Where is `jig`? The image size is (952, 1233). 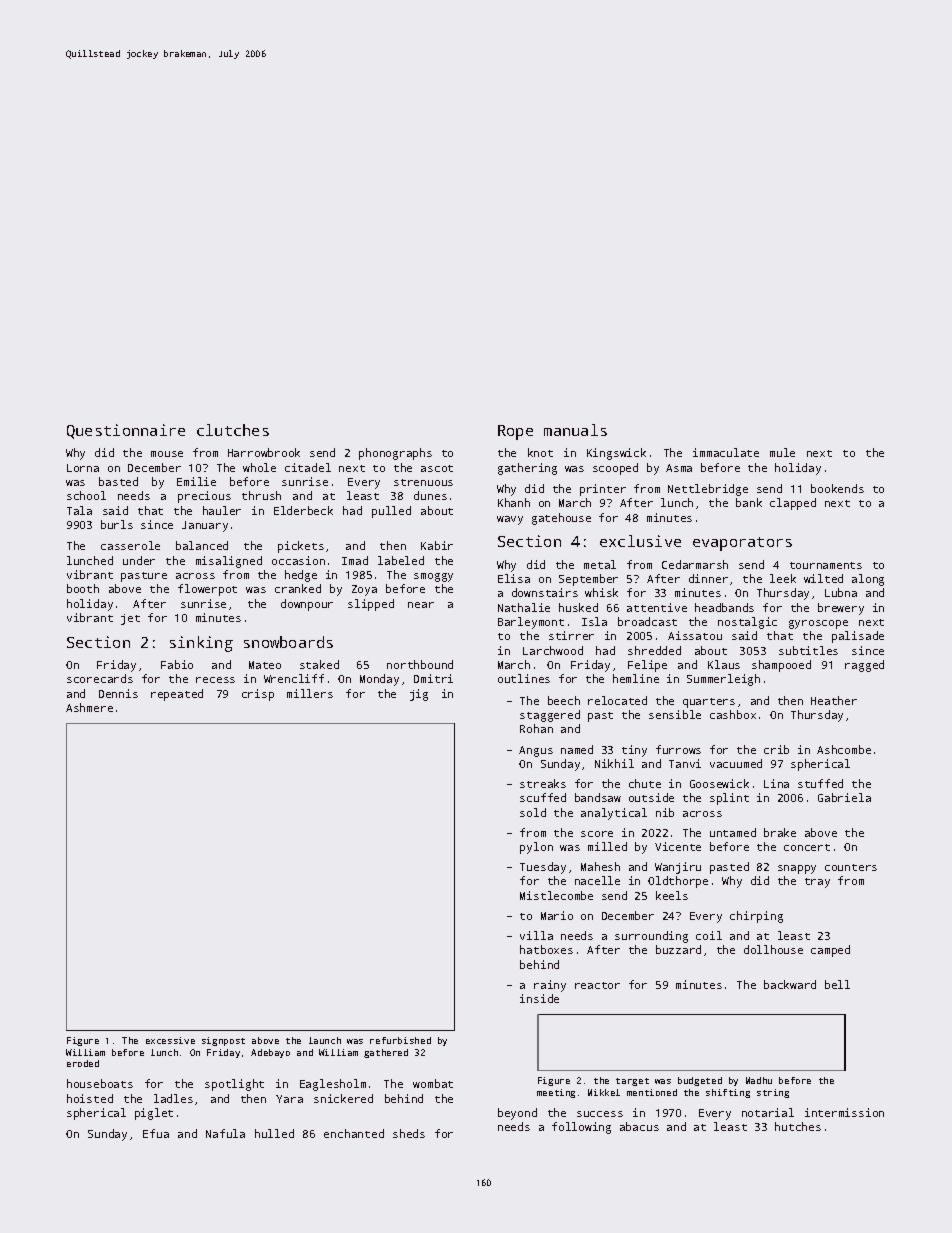 jig is located at coordinates (419, 695).
